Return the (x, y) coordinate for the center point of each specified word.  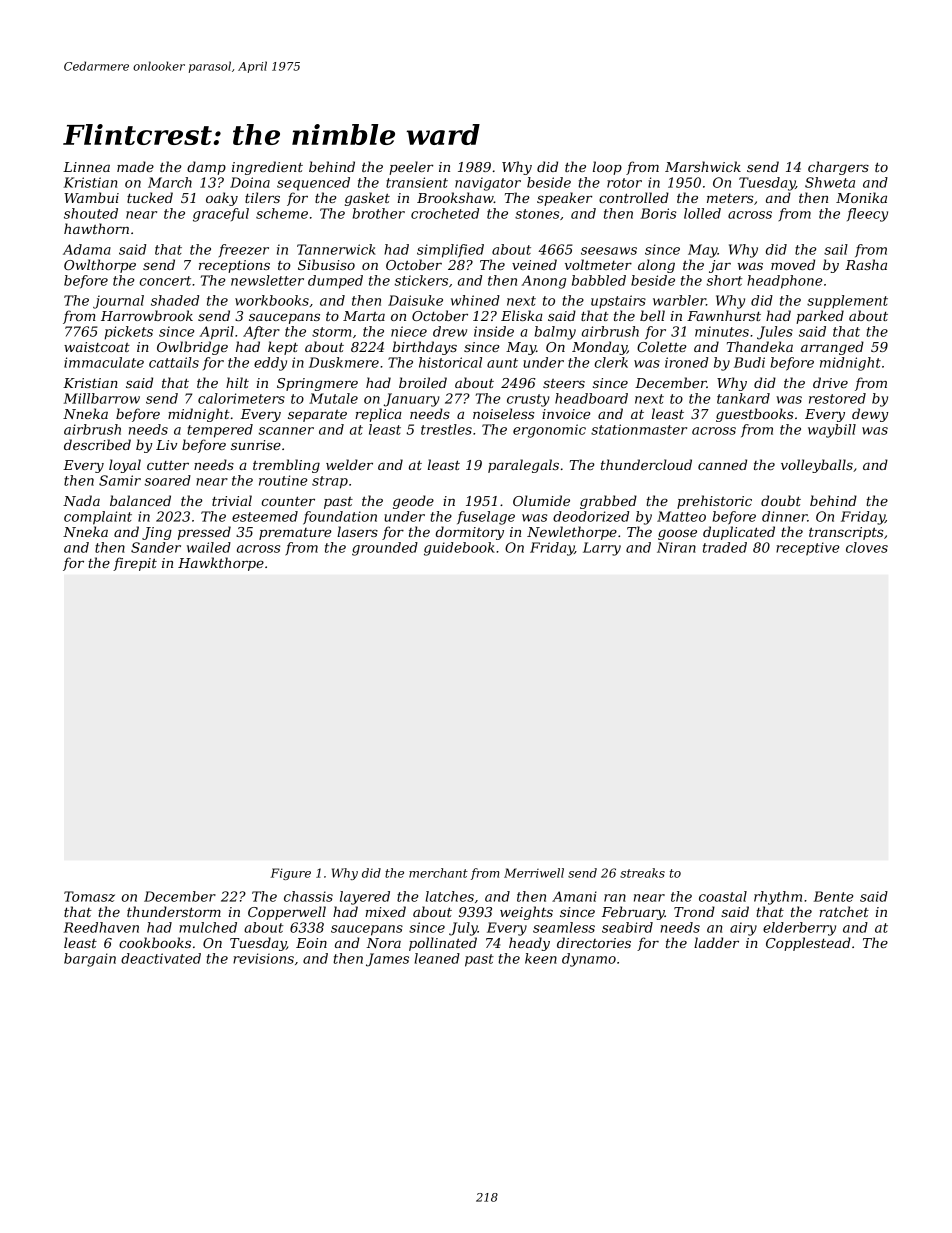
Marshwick (703, 166)
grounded (385, 549)
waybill (832, 431)
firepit (135, 564)
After (261, 333)
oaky (222, 199)
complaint (98, 518)
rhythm (778, 898)
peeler (411, 168)
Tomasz (89, 896)
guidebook (459, 549)
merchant (438, 873)
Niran (676, 547)
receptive (807, 549)
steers (564, 383)
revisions (263, 958)
